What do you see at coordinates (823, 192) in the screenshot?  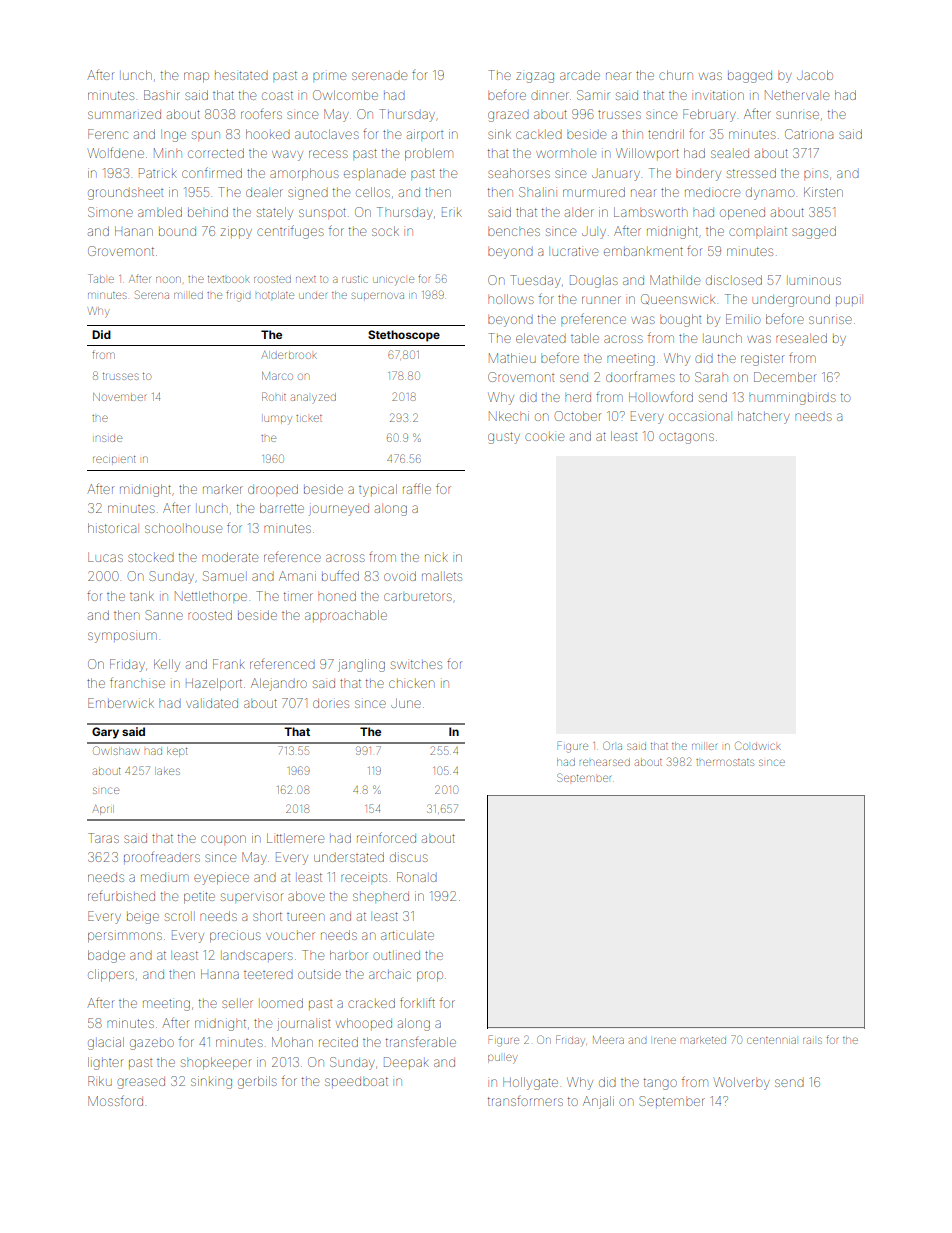 I see `Kirsten` at bounding box center [823, 192].
